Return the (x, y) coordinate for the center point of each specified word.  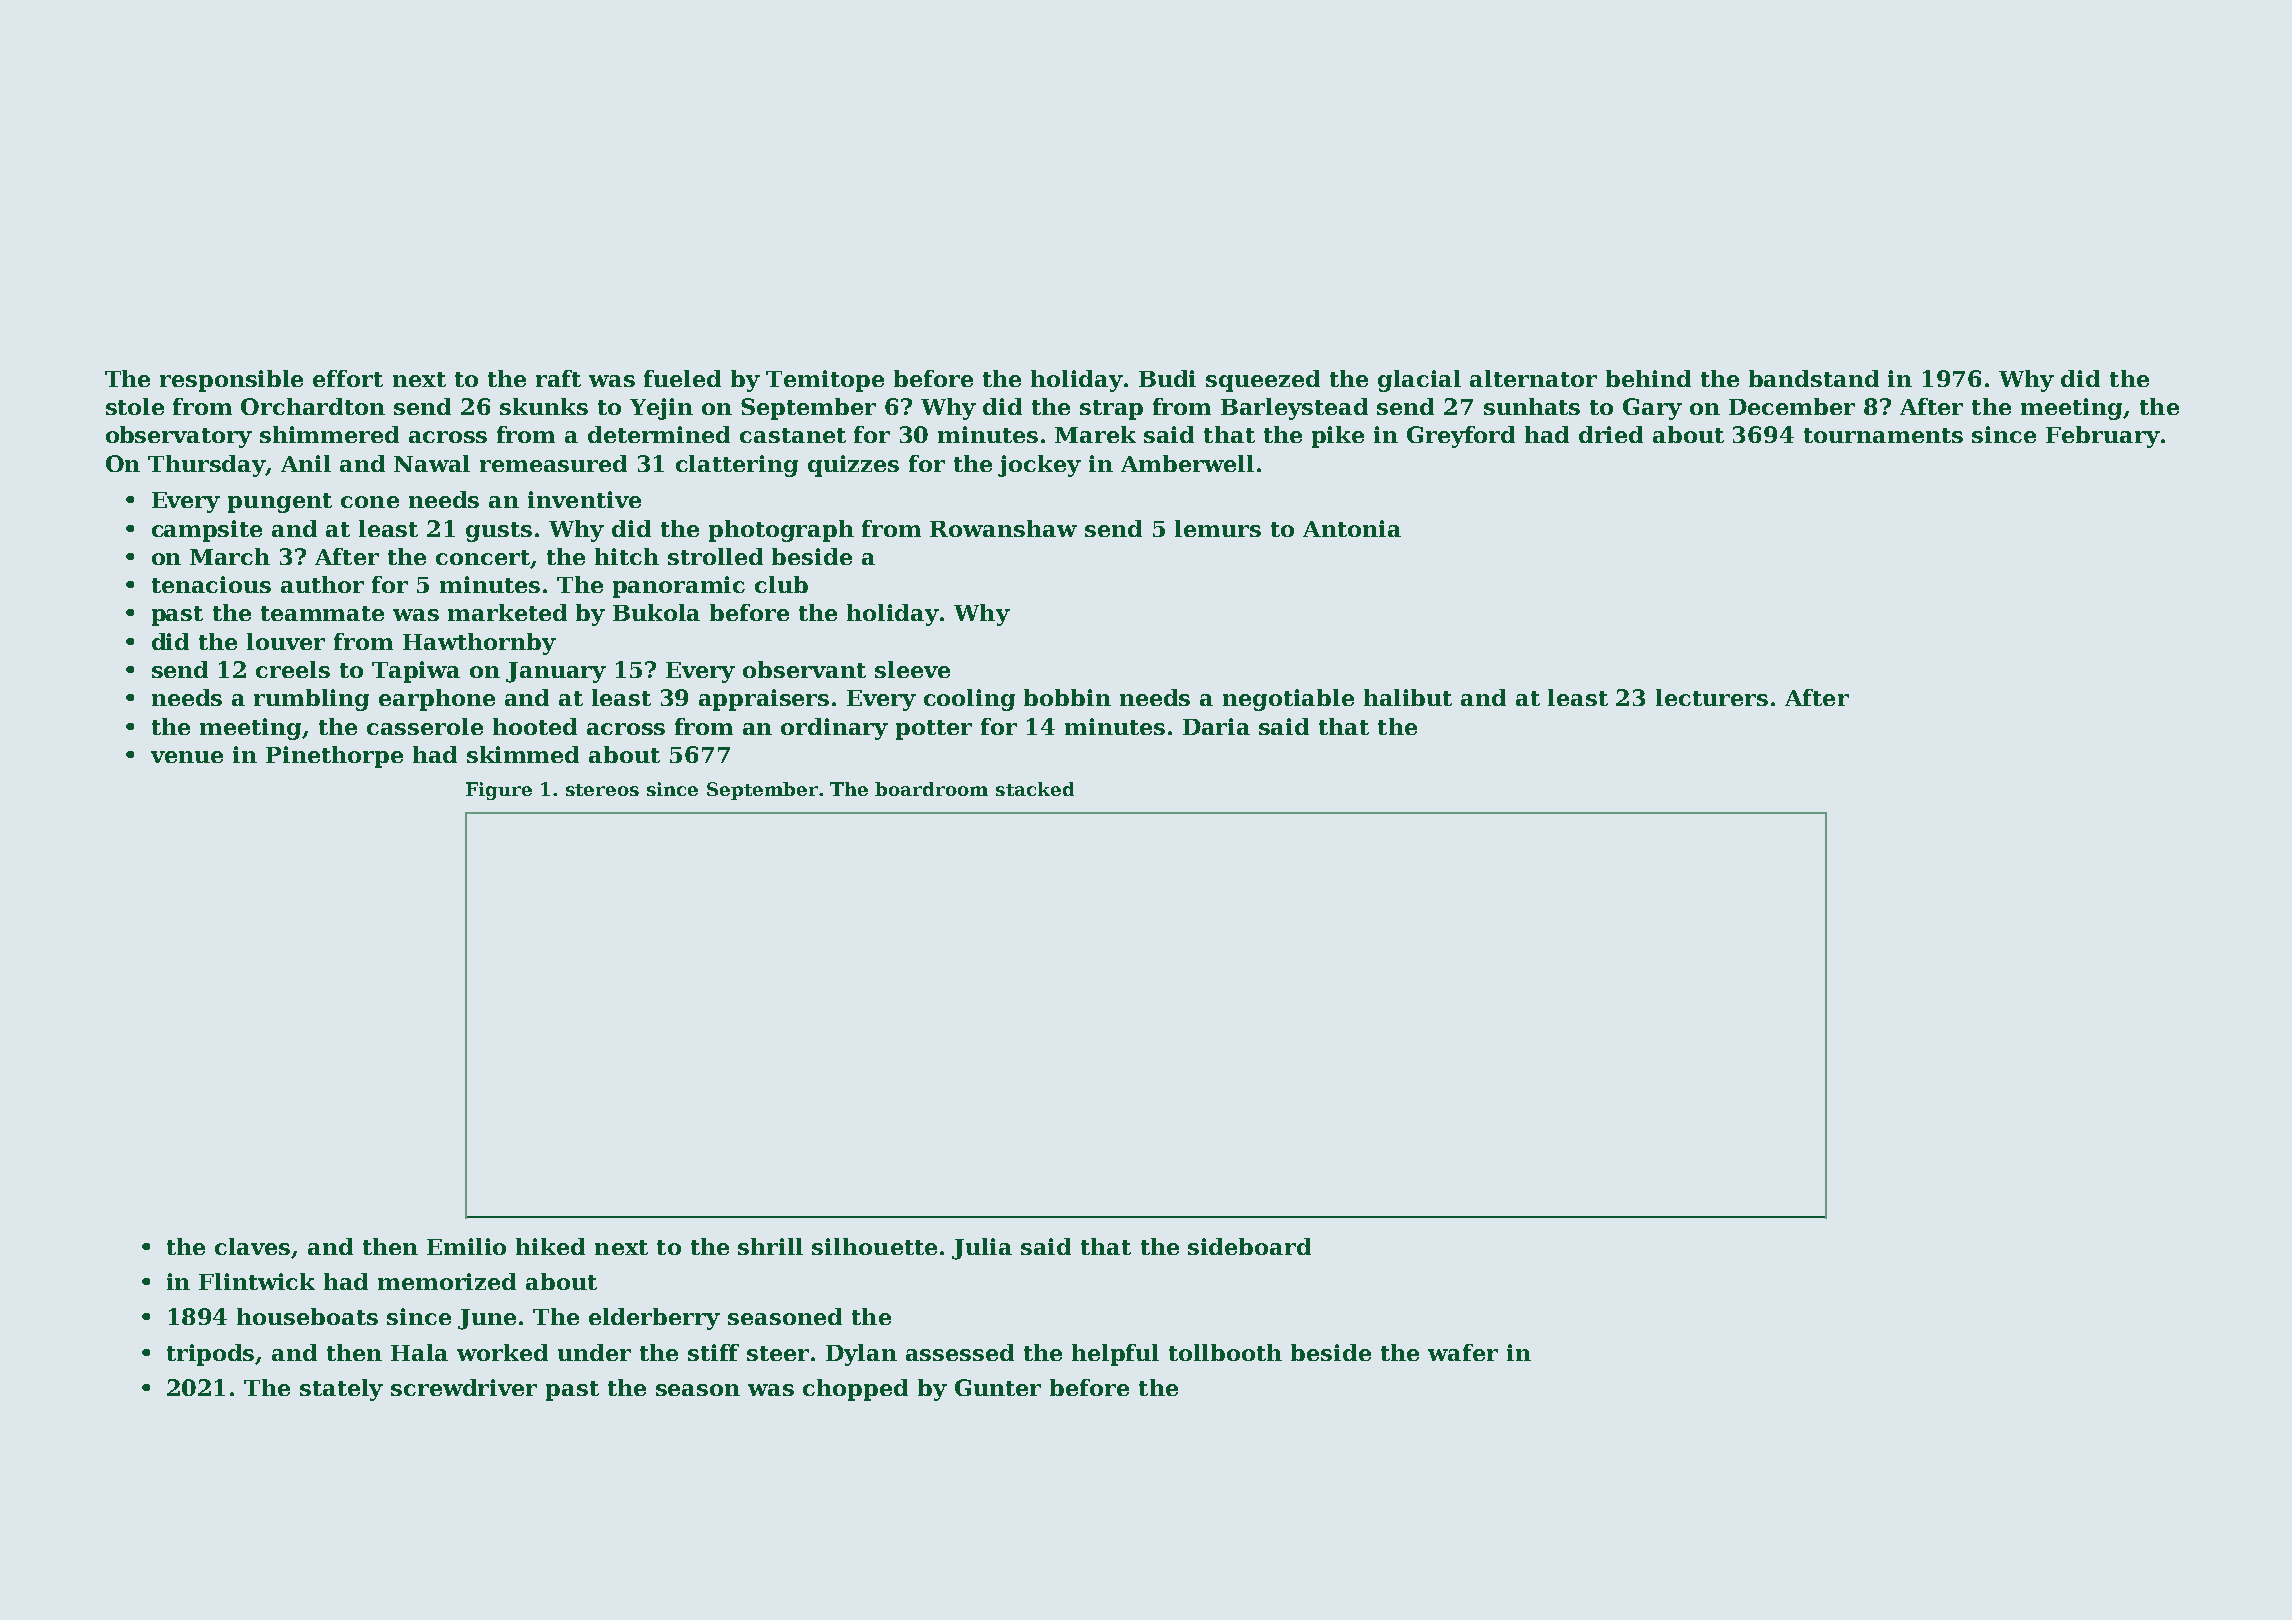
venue (187, 757)
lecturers (1712, 697)
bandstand (1814, 378)
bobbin (1067, 697)
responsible (231, 381)
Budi (1167, 378)
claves (252, 1246)
